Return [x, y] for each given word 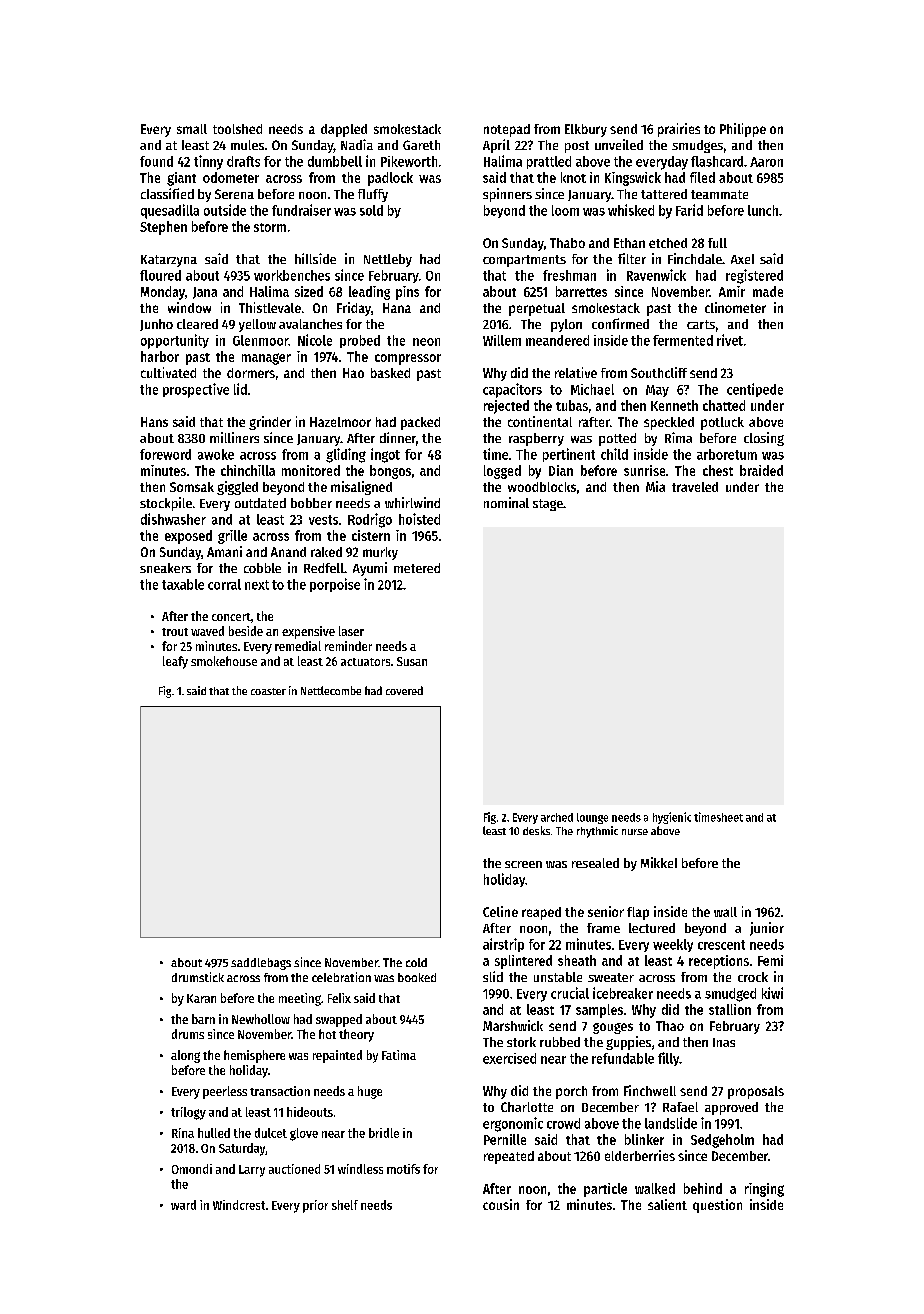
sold [371, 210]
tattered [664, 194]
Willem [502, 340]
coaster [268, 691]
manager [266, 359]
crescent [721, 945]
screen [523, 864]
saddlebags [261, 964]
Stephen [163, 228]
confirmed [620, 323]
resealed [595, 863]
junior [767, 929]
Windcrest [239, 1205]
